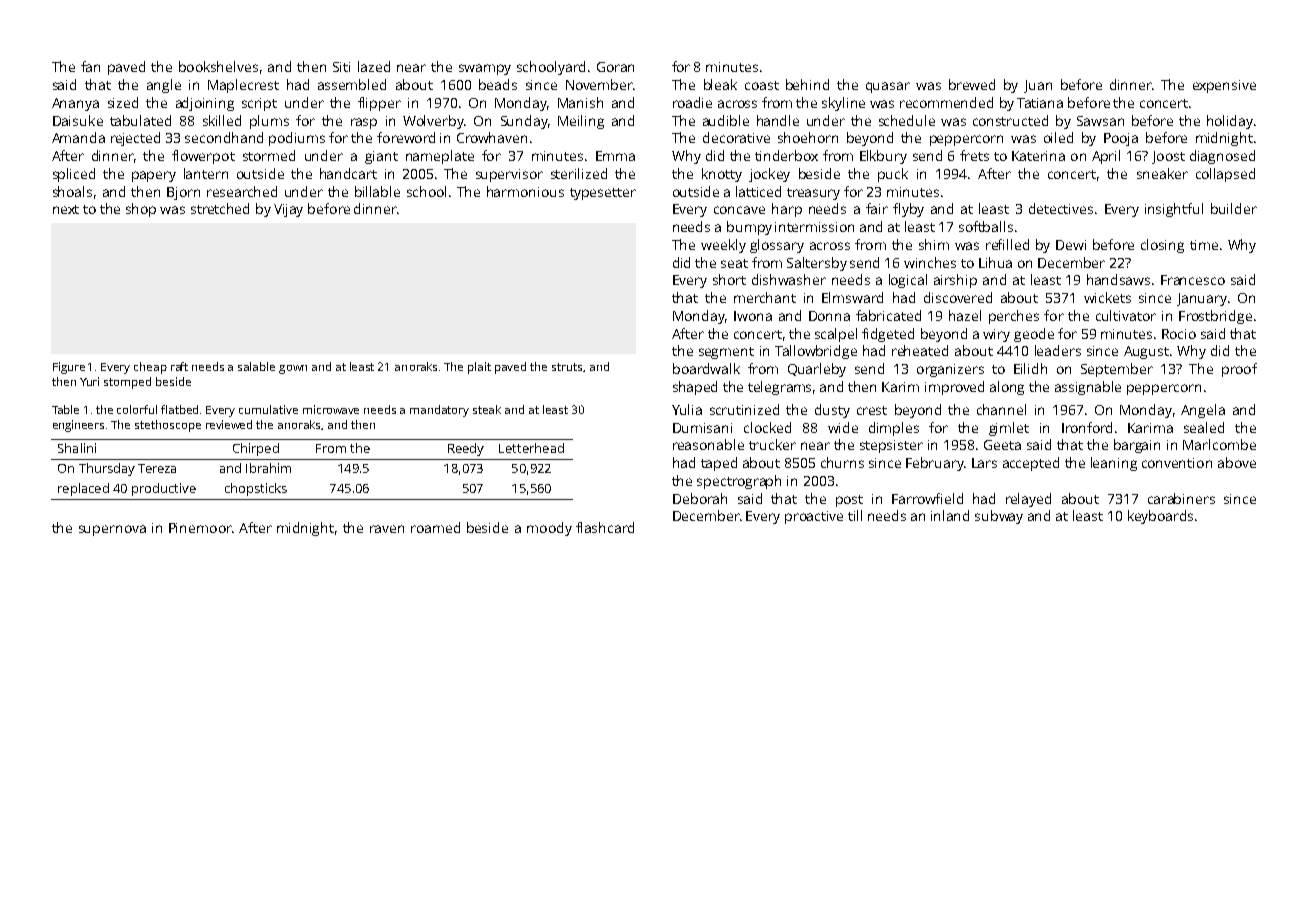 This document has width=1308, height=924. Describe the element at coordinates (75, 104) in the document. I see `Ananya` at that location.
